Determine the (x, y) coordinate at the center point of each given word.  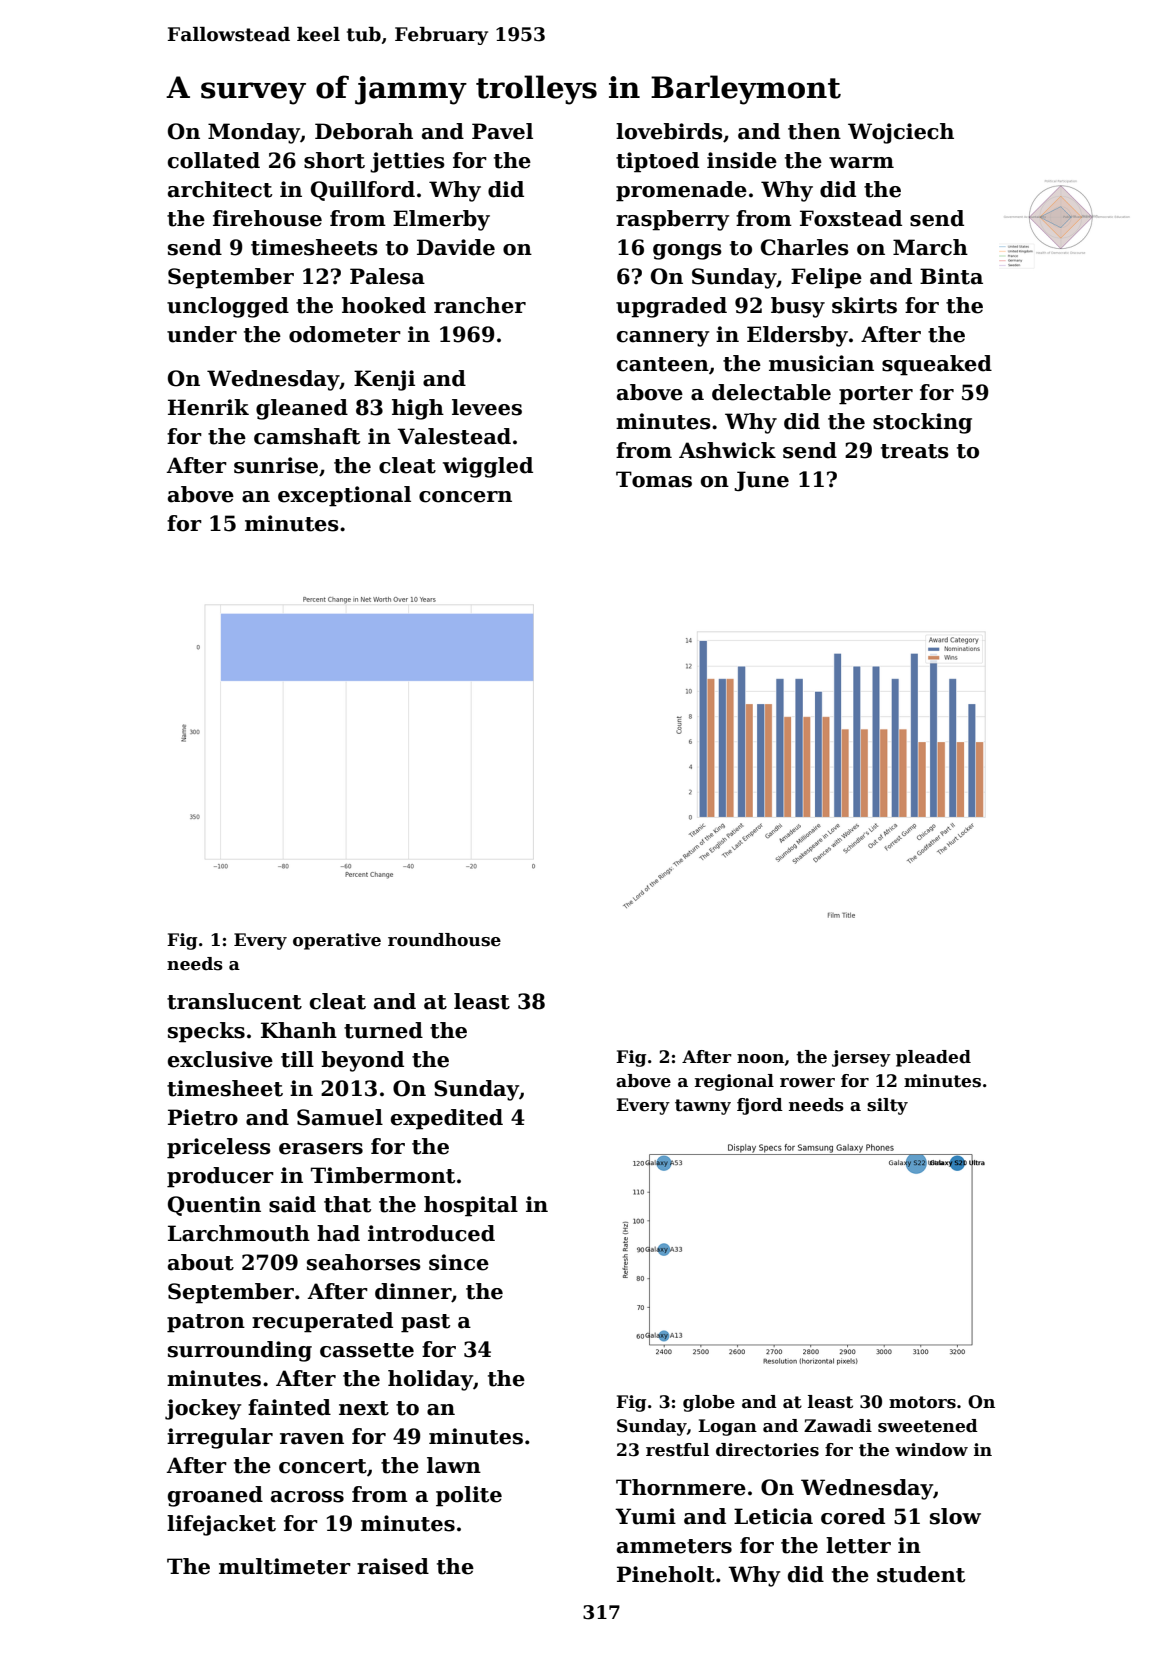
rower (807, 1083)
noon (760, 1059)
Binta (951, 276)
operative (337, 941)
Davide (456, 247)
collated (214, 160)
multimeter (285, 1566)
